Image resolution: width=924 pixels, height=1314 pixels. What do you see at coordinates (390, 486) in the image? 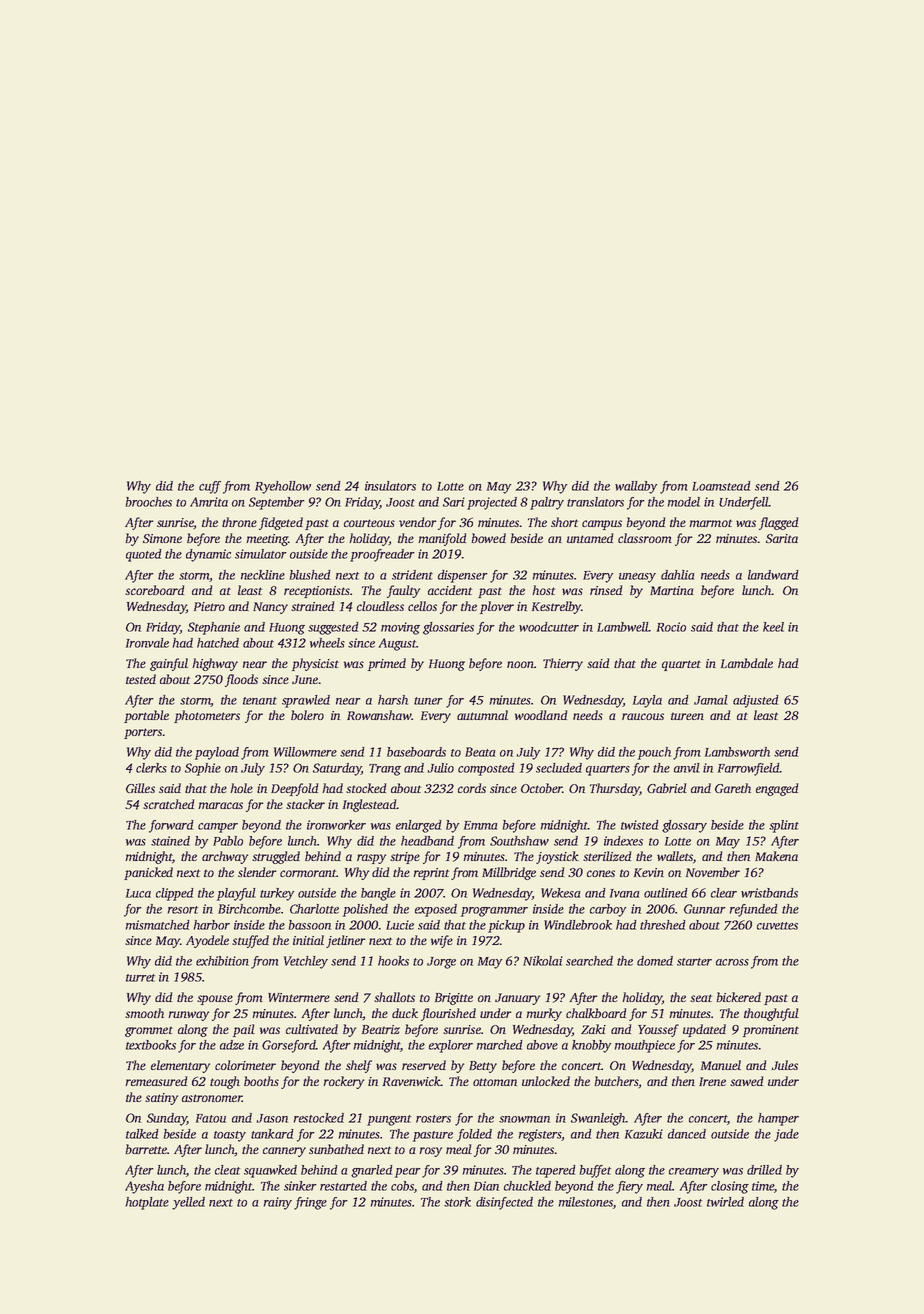
I see `insulators` at bounding box center [390, 486].
